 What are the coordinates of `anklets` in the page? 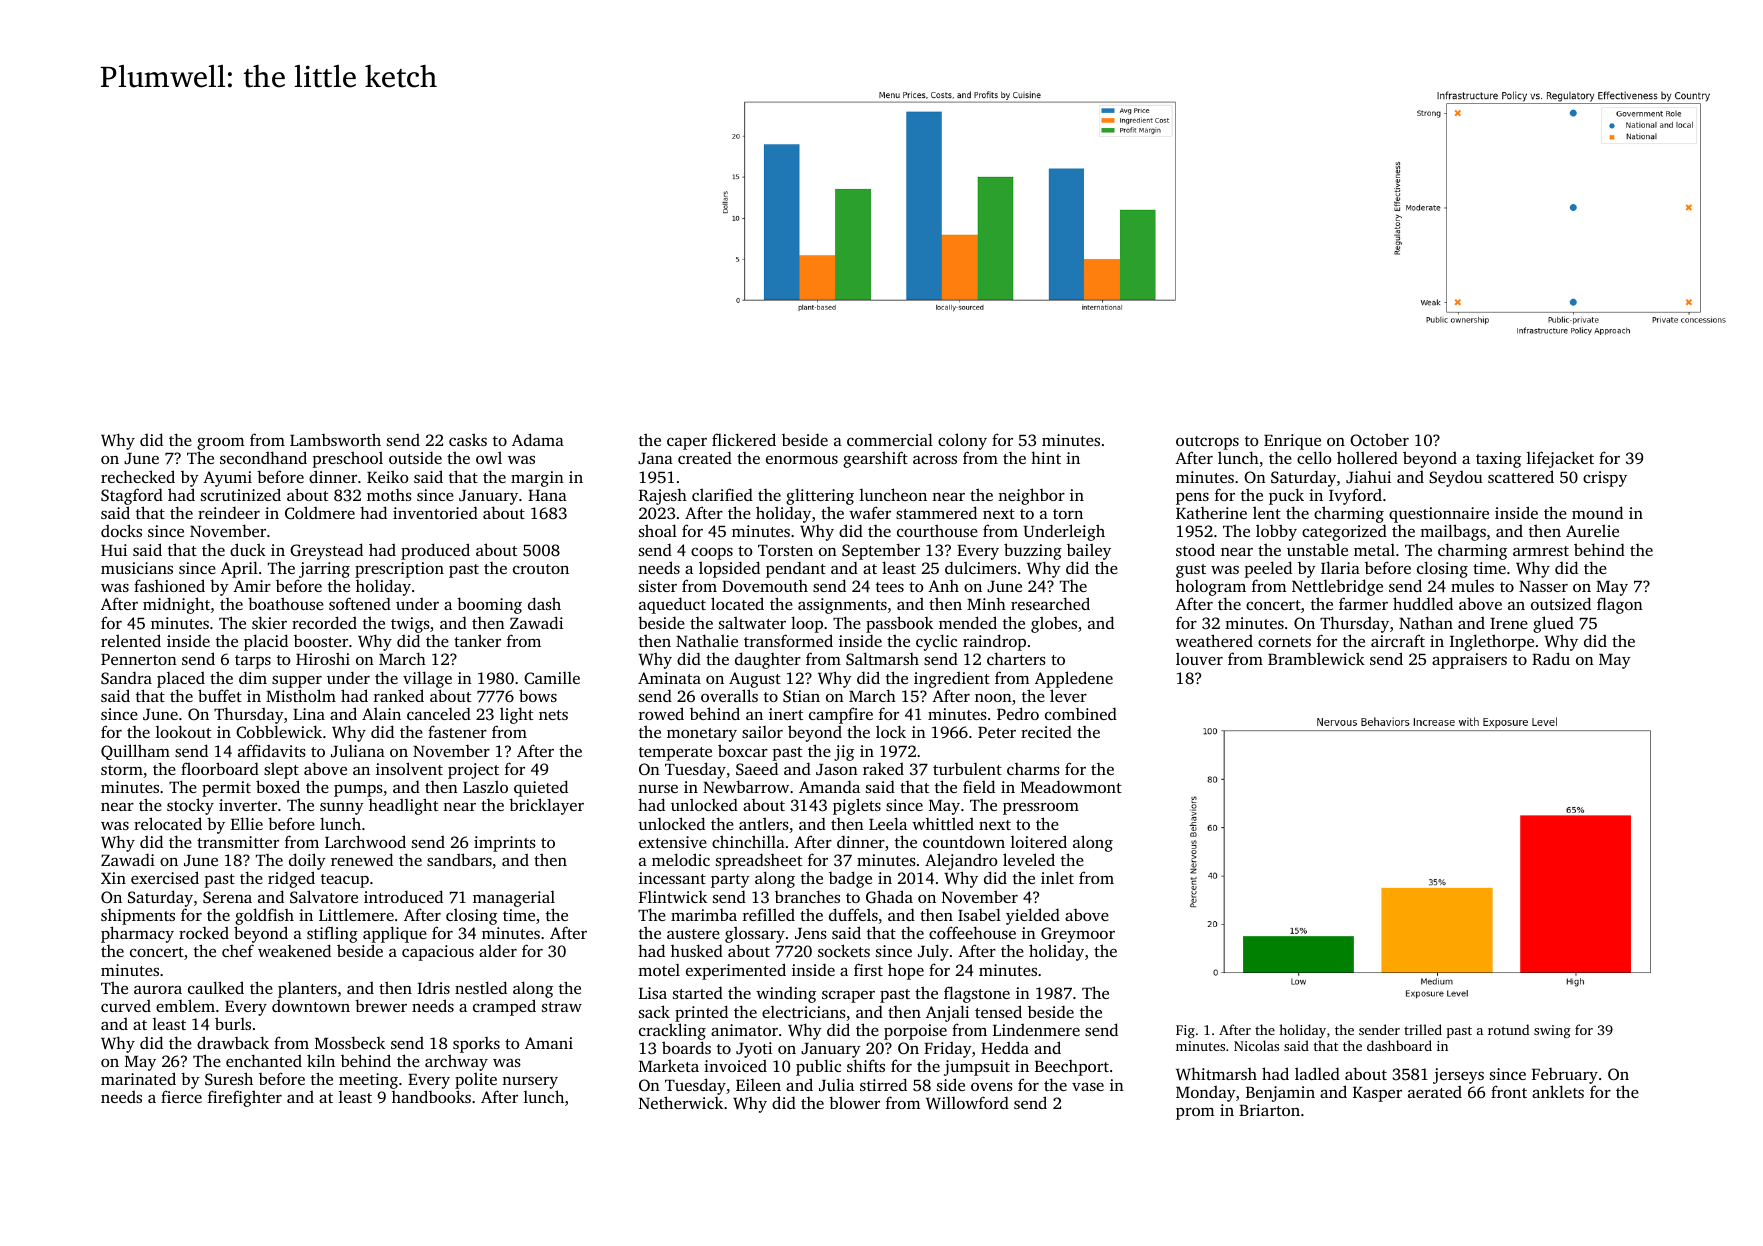 It's located at (1558, 1091).
